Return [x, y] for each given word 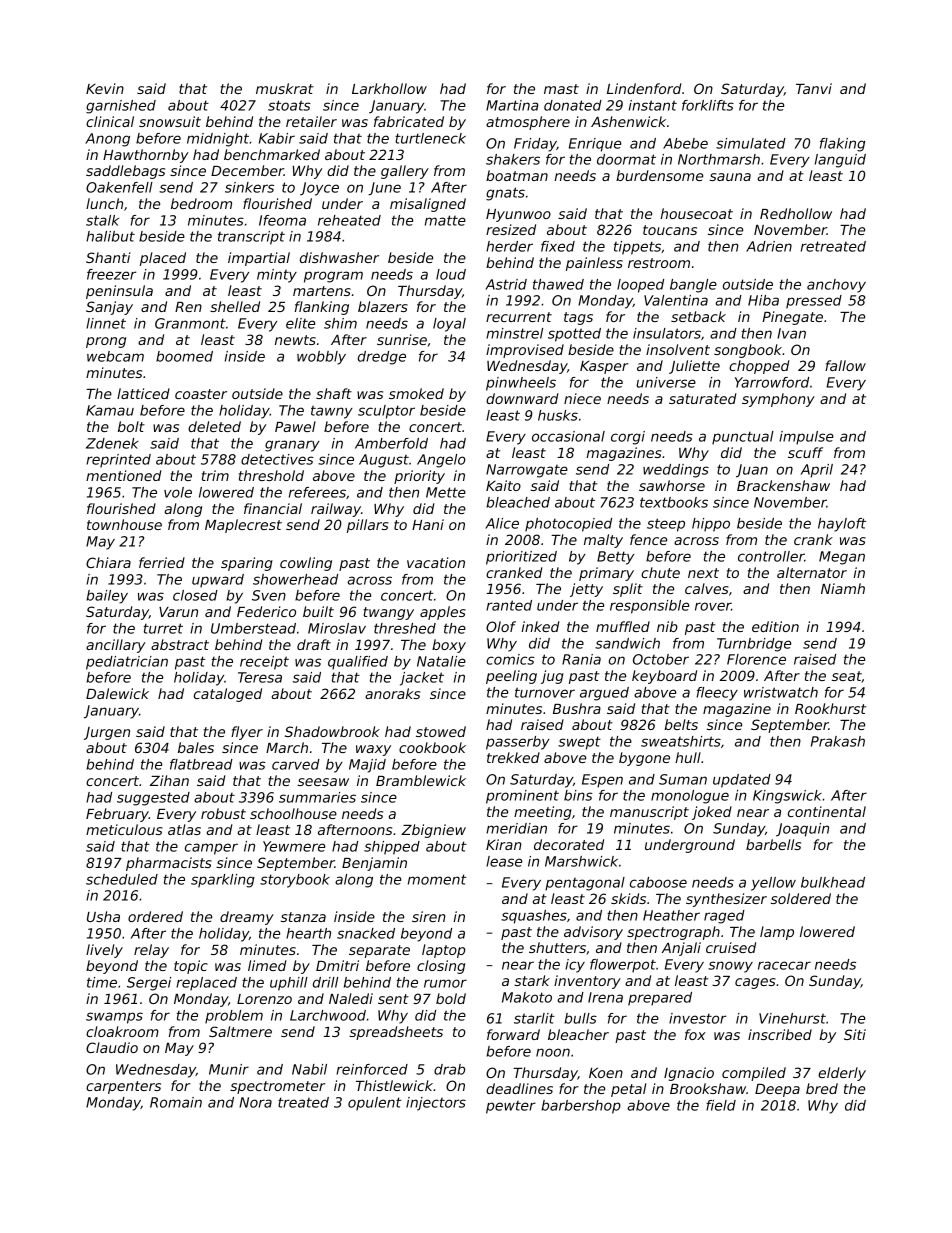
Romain [176, 1102]
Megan [842, 558]
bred [822, 1088]
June [385, 189]
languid [840, 161]
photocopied [568, 525]
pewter [511, 1107]
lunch [104, 203]
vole [178, 492]
